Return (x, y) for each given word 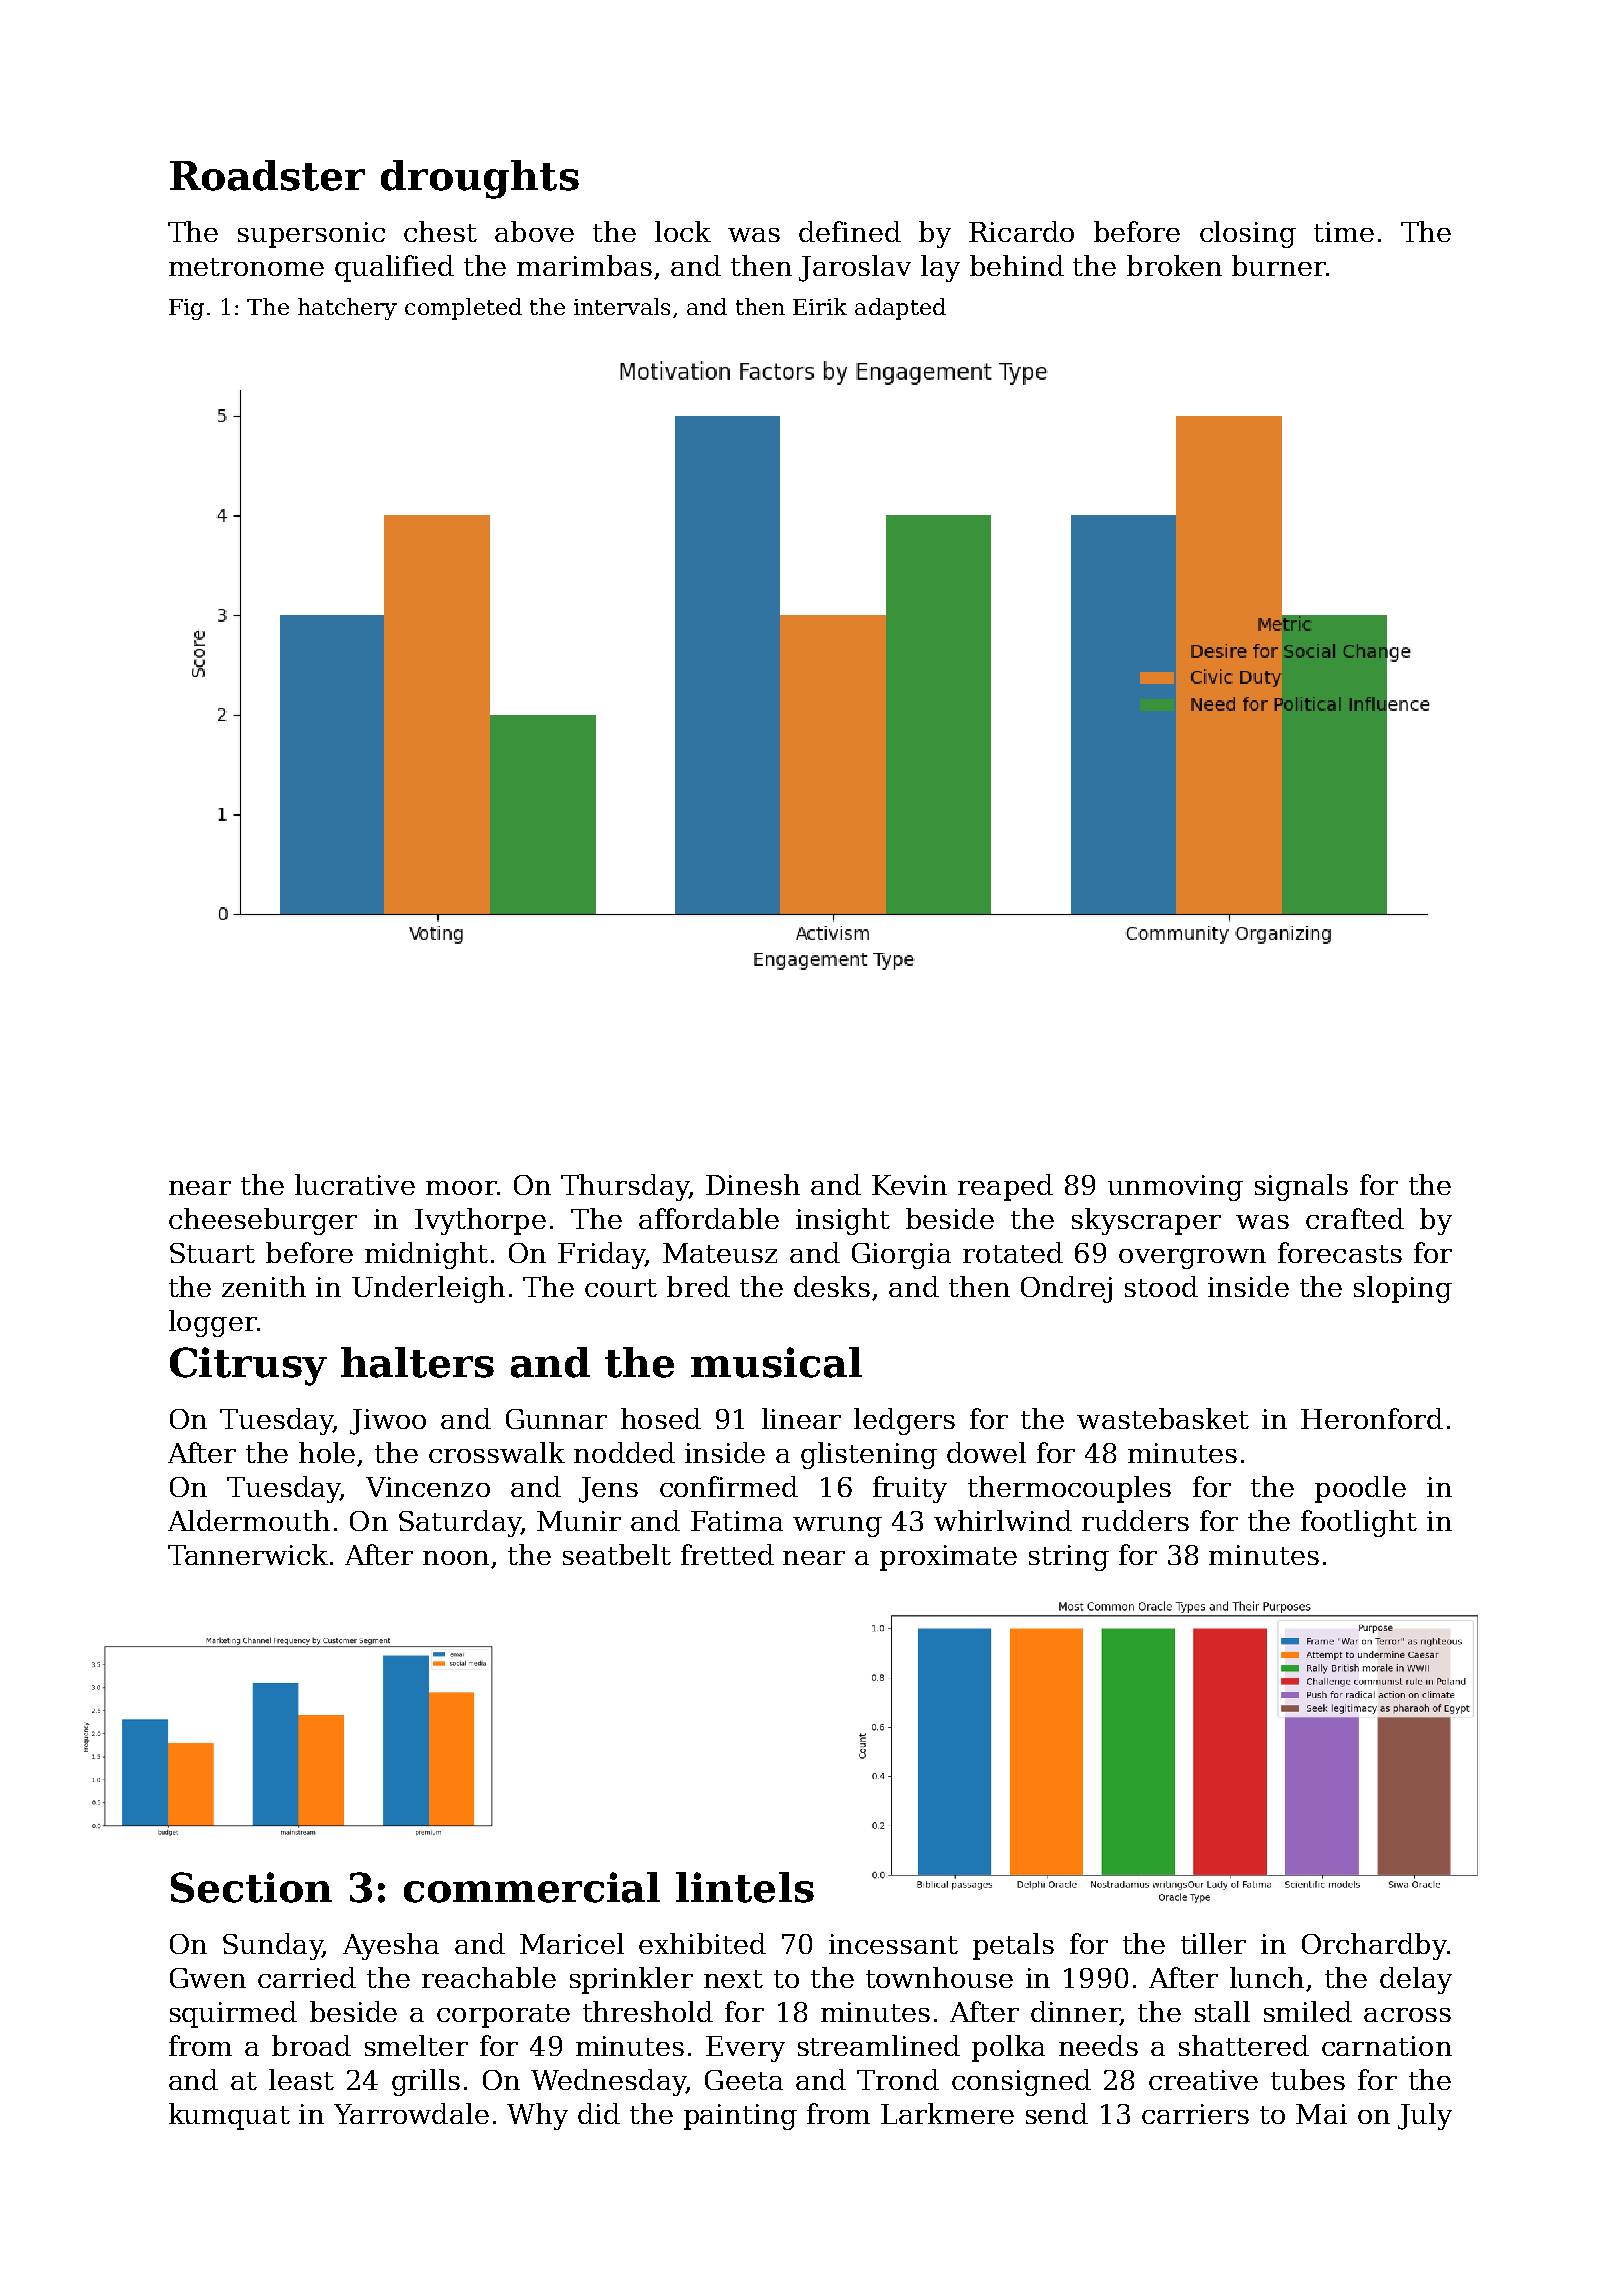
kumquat (229, 2116)
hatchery (347, 309)
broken (1174, 265)
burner (1279, 265)
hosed (661, 1418)
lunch (1267, 1977)
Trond (898, 2079)
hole (327, 1452)
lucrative (355, 1184)
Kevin (909, 1185)
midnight (426, 1255)
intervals (622, 306)
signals (1301, 1187)
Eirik (820, 306)
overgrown (1192, 1259)
